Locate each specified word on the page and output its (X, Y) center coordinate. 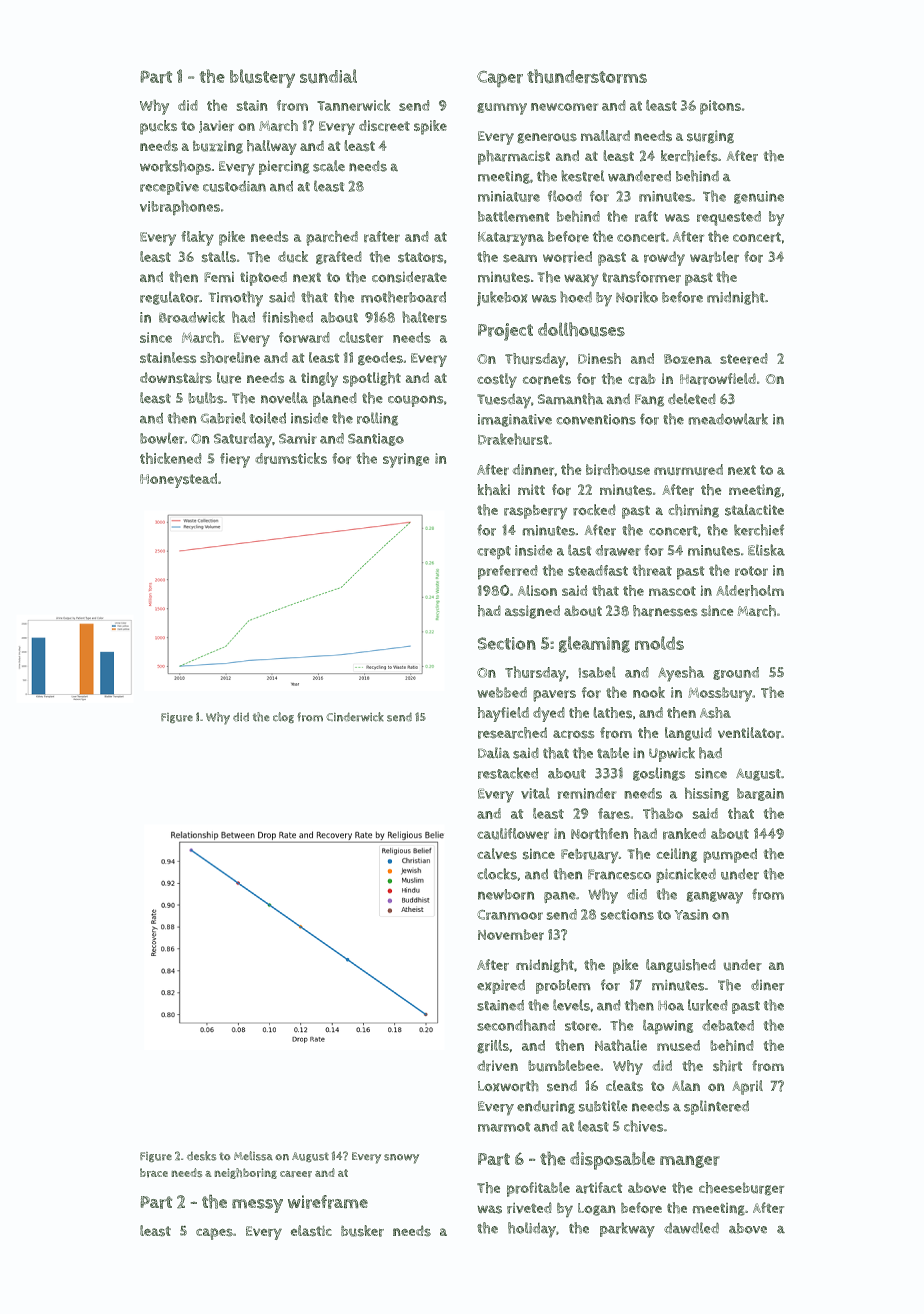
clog (283, 718)
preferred (508, 572)
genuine (759, 197)
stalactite (754, 510)
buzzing (218, 147)
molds (659, 643)
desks (202, 1156)
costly (497, 380)
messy (257, 1206)
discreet (384, 126)
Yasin (691, 914)
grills (493, 1047)
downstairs (176, 378)
